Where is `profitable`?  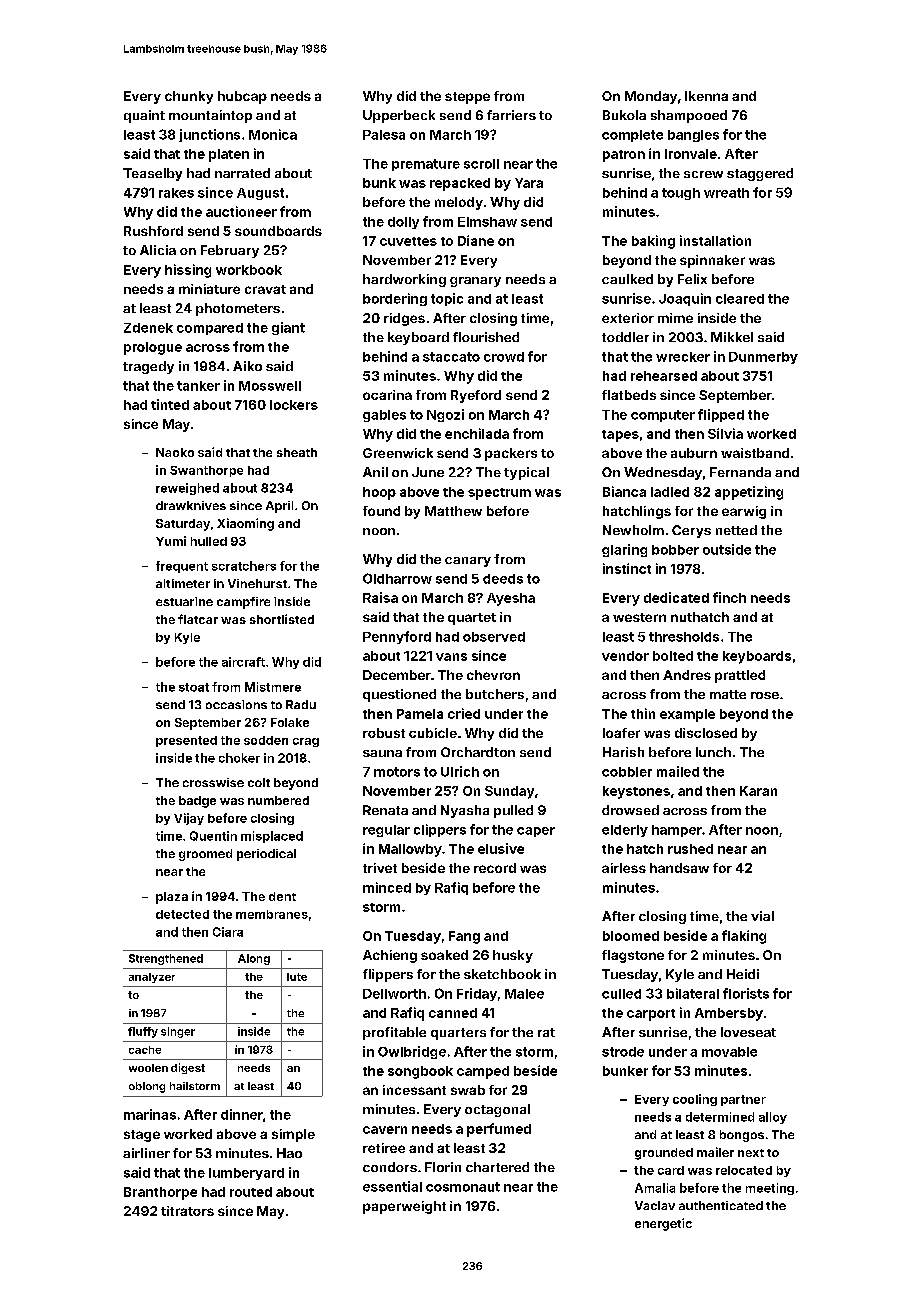
profitable is located at coordinates (394, 1033).
